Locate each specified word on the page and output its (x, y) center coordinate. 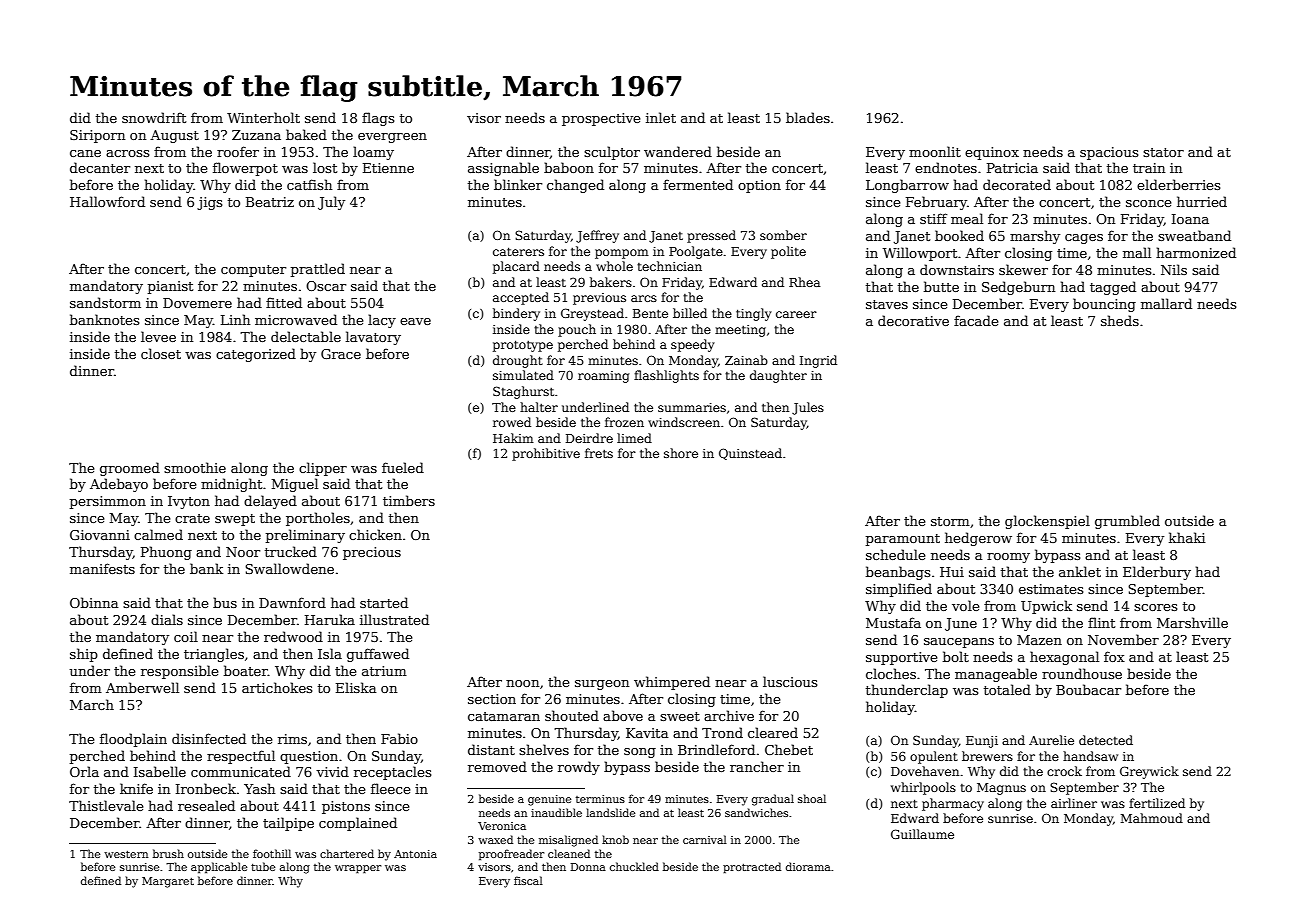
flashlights (666, 376)
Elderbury (1157, 573)
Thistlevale (106, 805)
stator (1163, 152)
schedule (896, 554)
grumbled (1127, 522)
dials (167, 619)
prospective (601, 119)
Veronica (502, 826)
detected (1106, 740)
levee (158, 336)
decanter (100, 167)
